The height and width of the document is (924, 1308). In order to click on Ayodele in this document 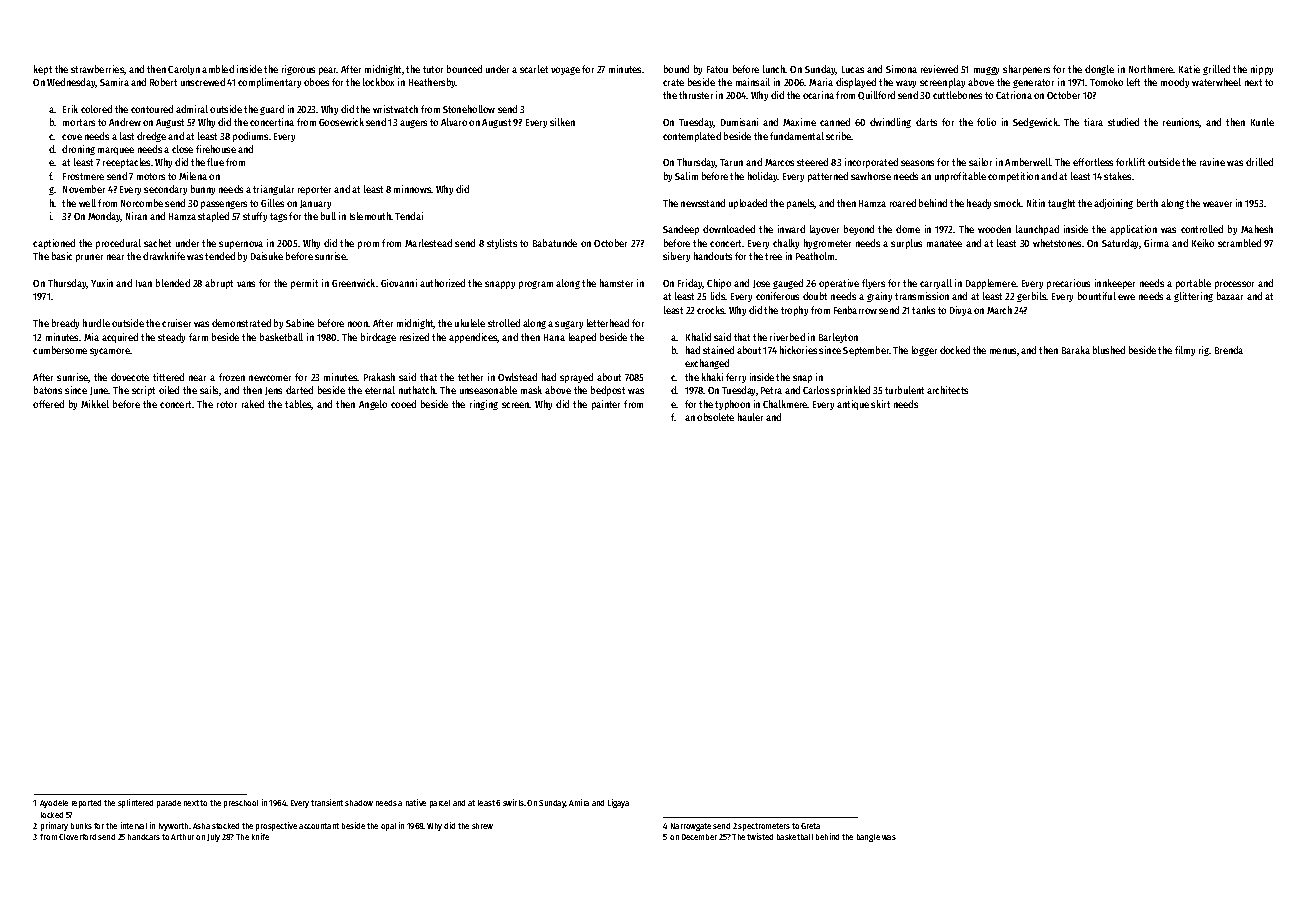, I will do `click(54, 804)`.
